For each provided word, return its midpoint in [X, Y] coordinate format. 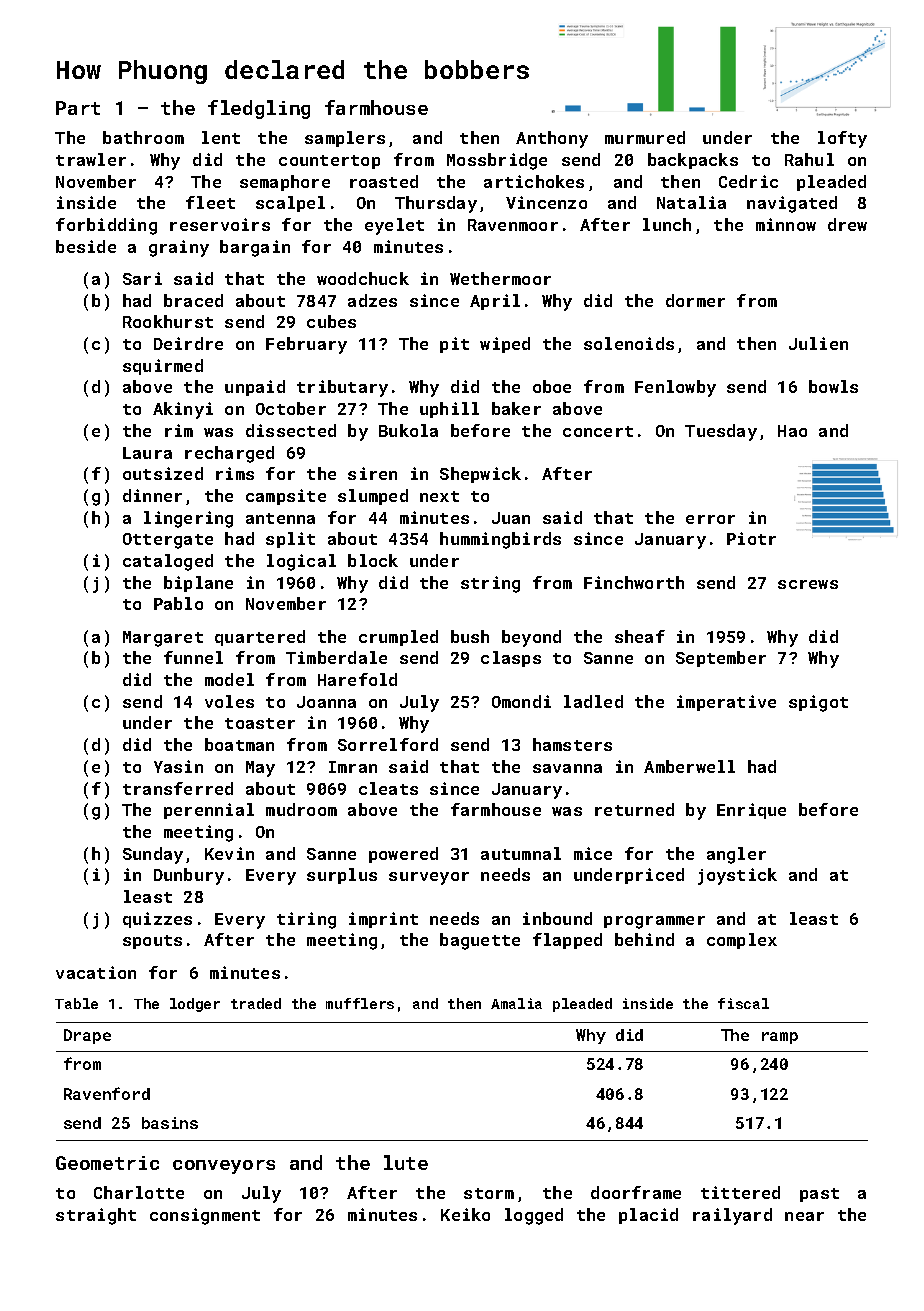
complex [742, 941]
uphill [449, 410]
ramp [780, 1038]
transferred [178, 788]
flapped [567, 941]
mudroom [301, 809]
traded [256, 1003]
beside [86, 246]
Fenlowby [675, 388]
